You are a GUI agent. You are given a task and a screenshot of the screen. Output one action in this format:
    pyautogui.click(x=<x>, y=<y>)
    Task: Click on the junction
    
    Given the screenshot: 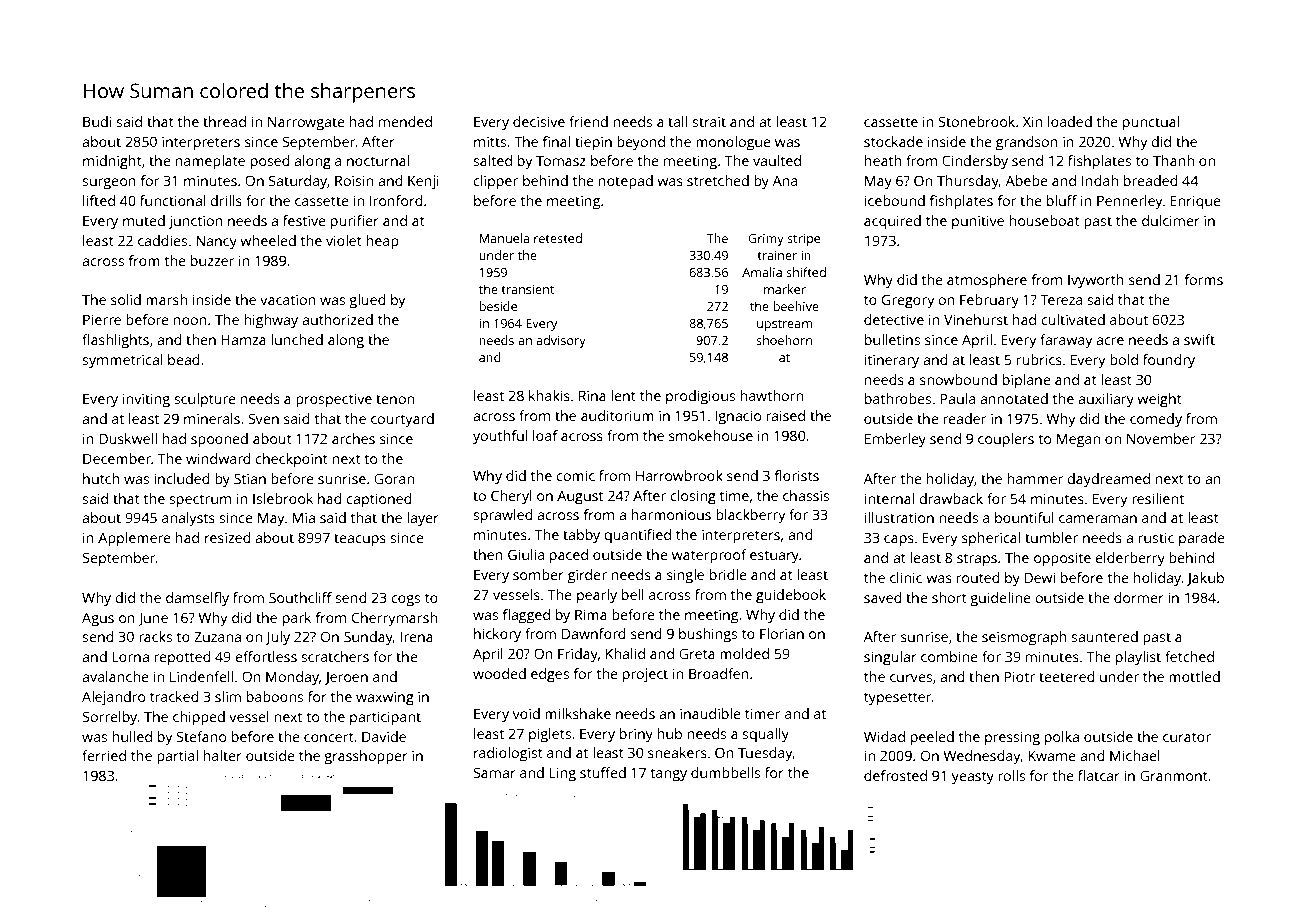 What is the action you would take?
    pyautogui.click(x=195, y=222)
